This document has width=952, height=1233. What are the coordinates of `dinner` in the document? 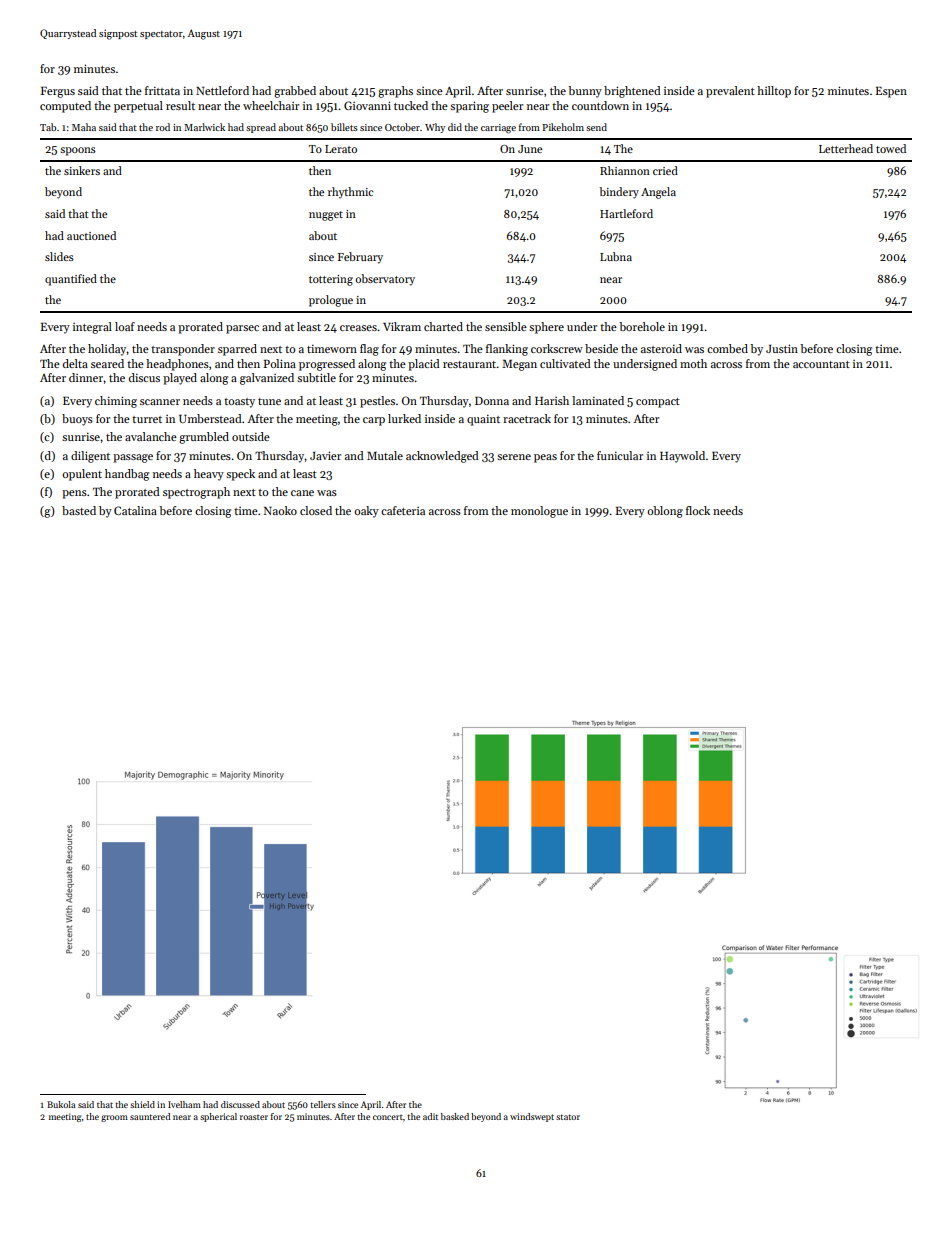 It's located at (86, 377).
